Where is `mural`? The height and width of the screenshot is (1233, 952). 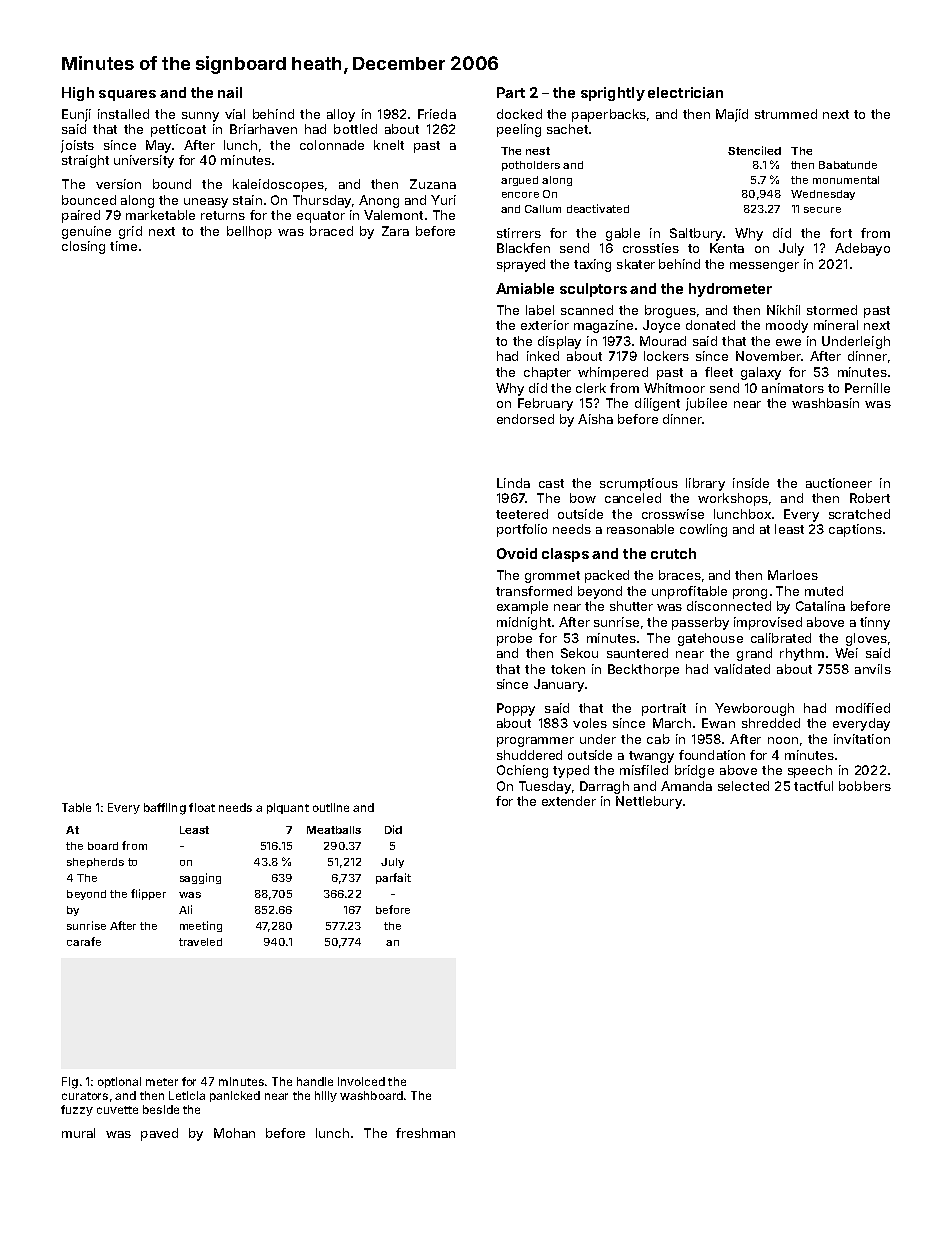
mural is located at coordinates (78, 1133).
